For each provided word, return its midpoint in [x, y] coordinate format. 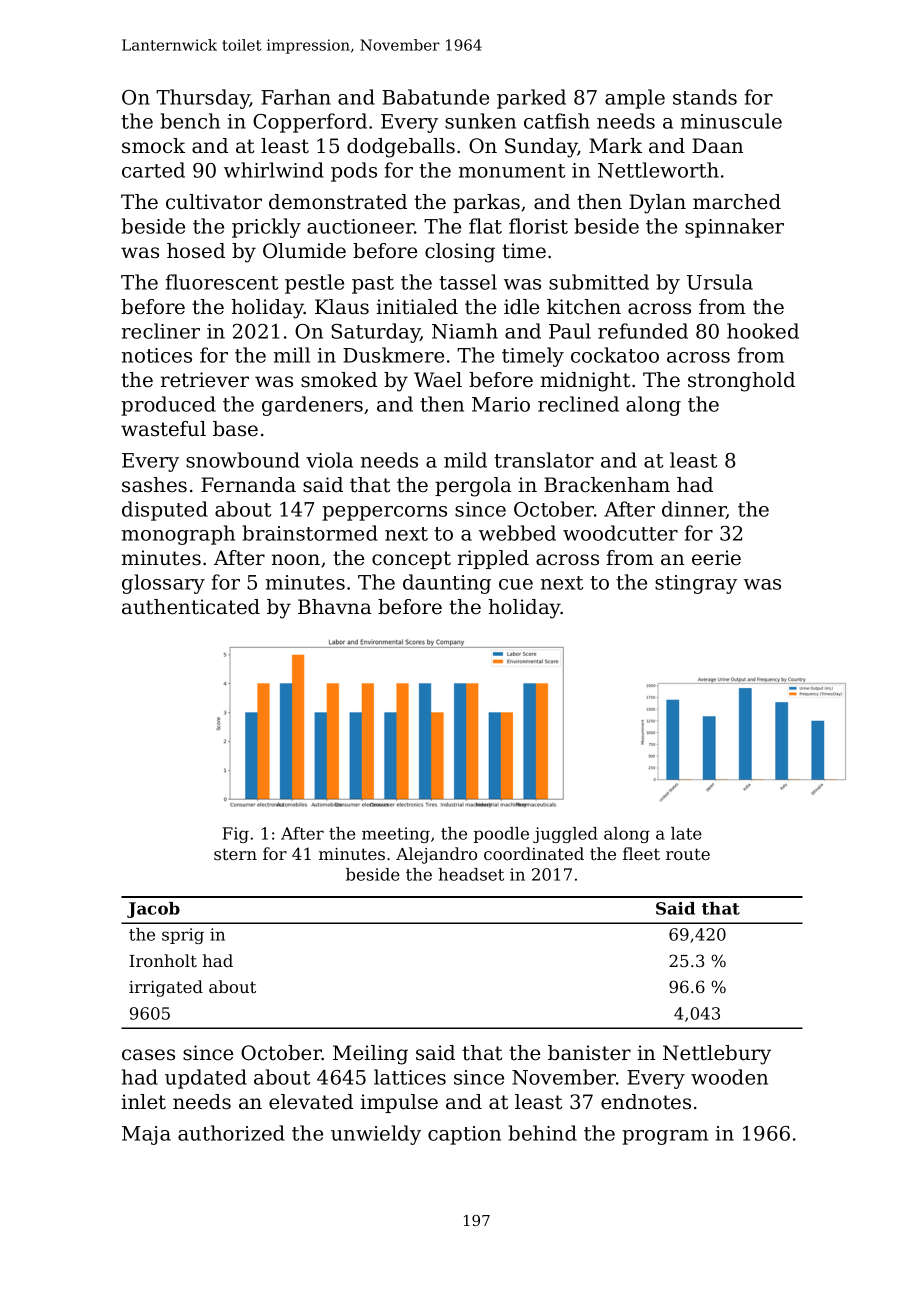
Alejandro [436, 855]
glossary [163, 584]
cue [516, 584]
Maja [146, 1135]
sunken [480, 121]
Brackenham [607, 485]
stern [235, 854]
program [665, 1137]
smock [153, 146]
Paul [570, 331]
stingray [696, 584]
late [686, 833]
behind [543, 1133]
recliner [161, 331]
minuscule [731, 121]
